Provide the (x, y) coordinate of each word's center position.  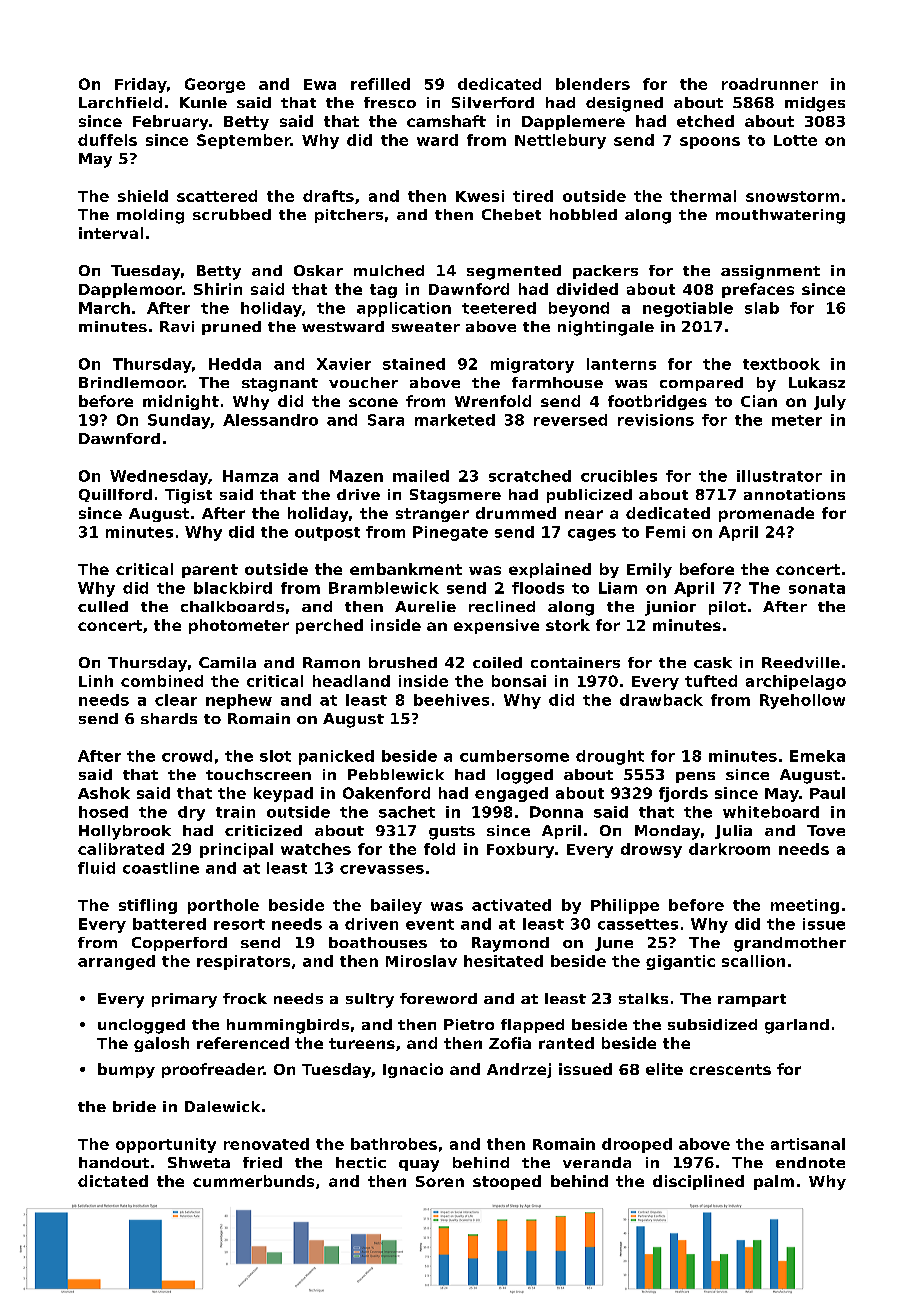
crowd (187, 756)
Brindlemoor (131, 382)
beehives (451, 700)
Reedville (801, 662)
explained (550, 570)
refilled (380, 84)
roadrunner (770, 84)
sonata (817, 588)
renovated (266, 1144)
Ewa (320, 84)
